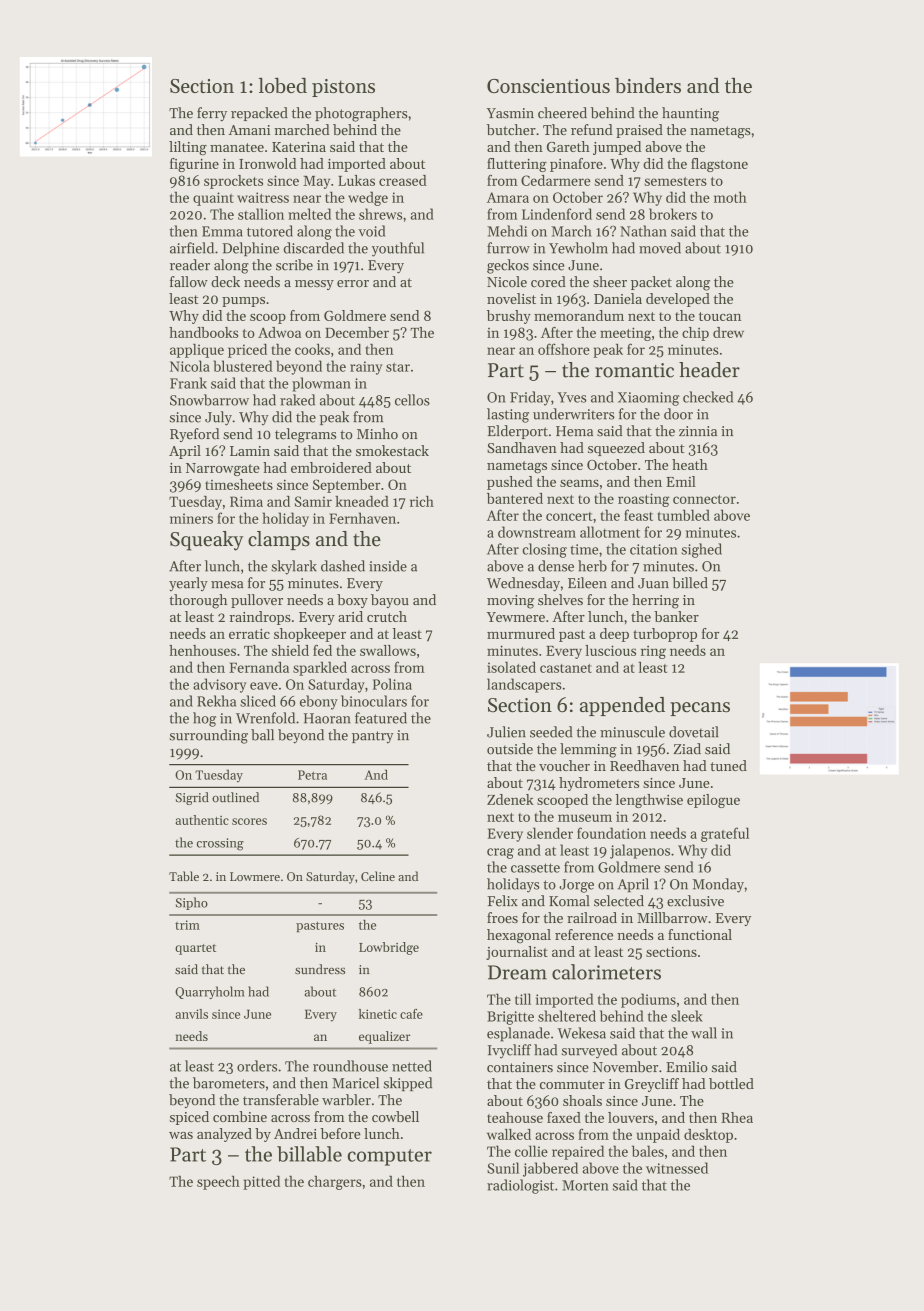  I want to click on mesa, so click(227, 585).
